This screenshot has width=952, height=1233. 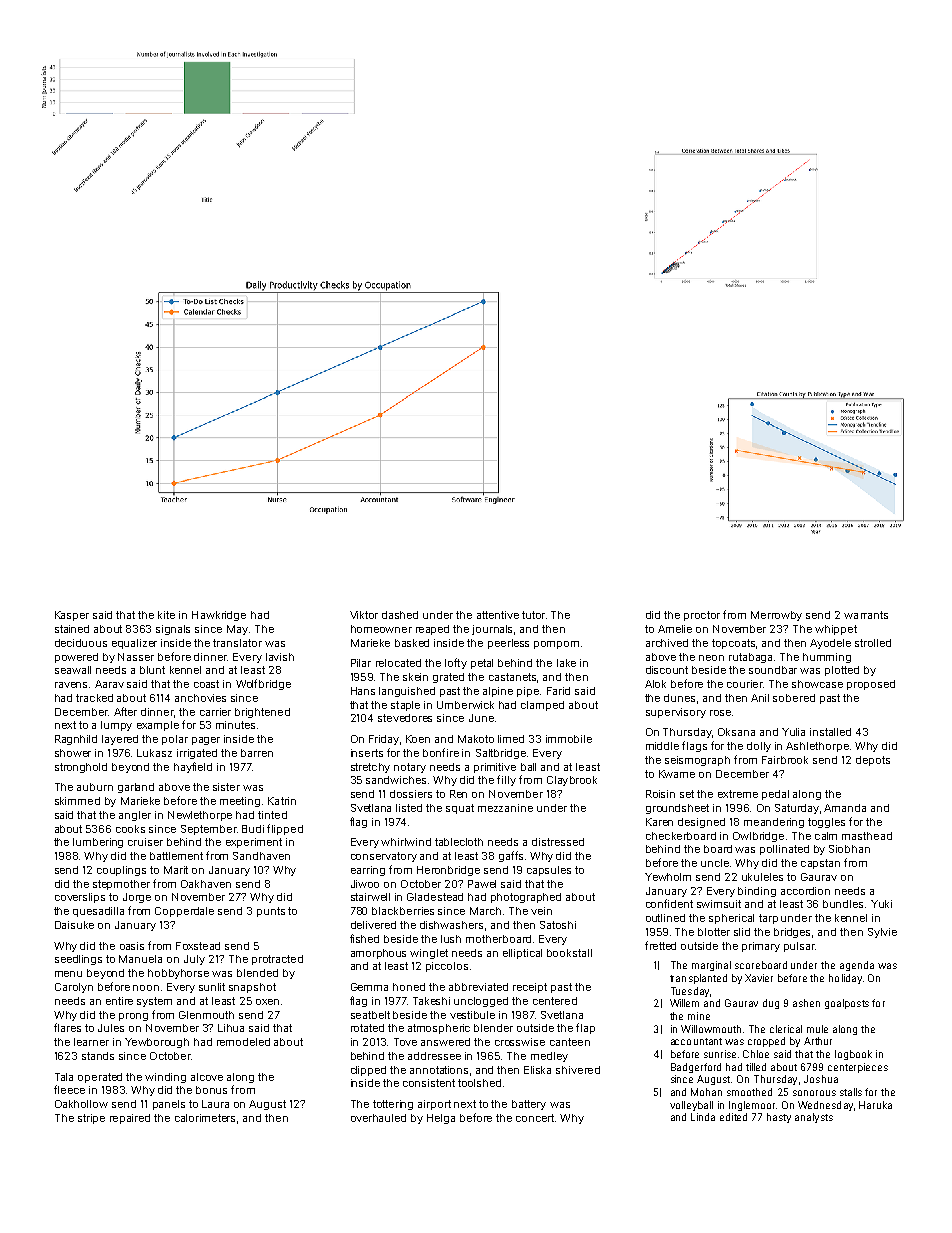 I want to click on calorimeters, so click(x=205, y=1118).
